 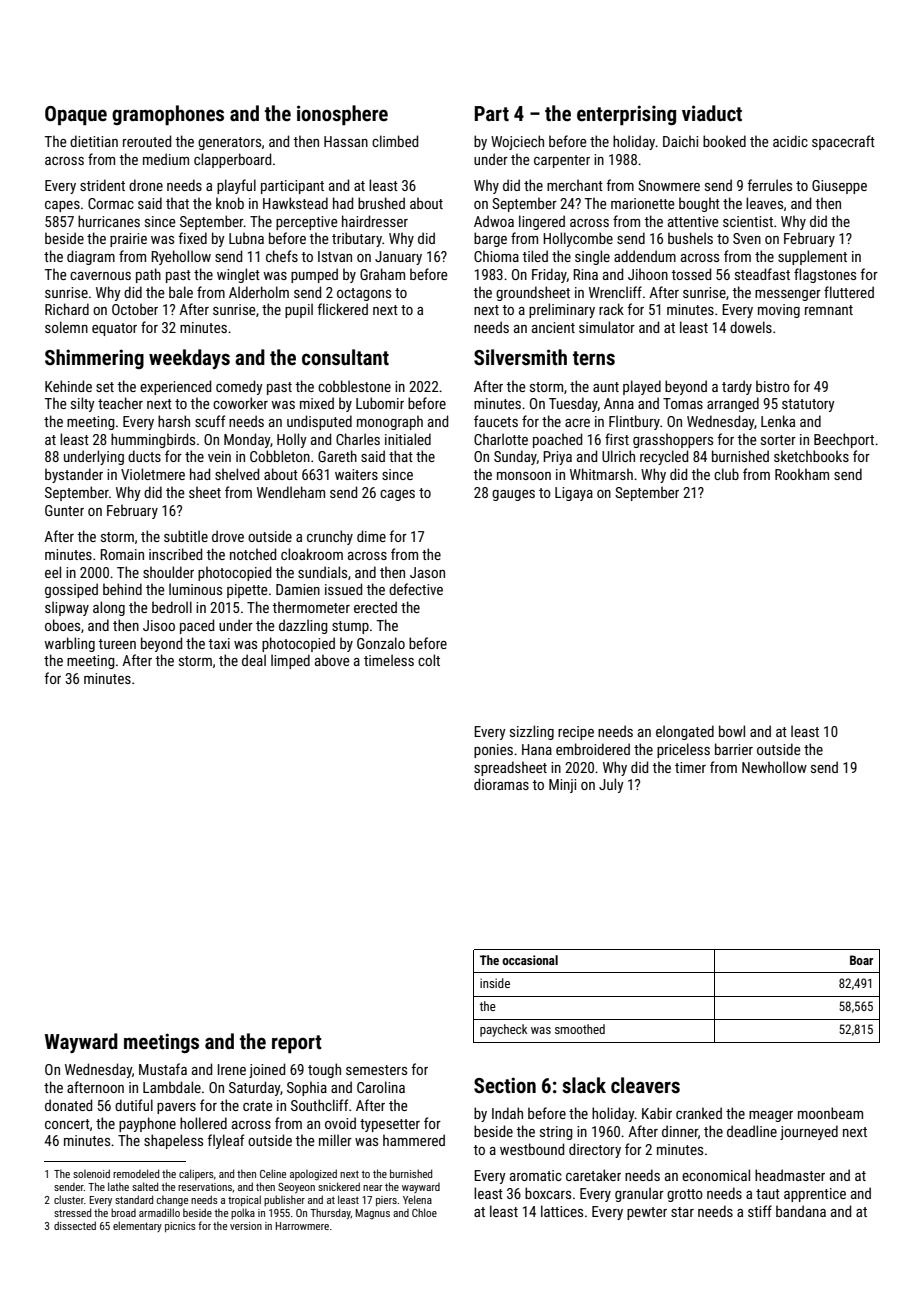 What do you see at coordinates (429, 660) in the page?
I see `colt` at bounding box center [429, 660].
